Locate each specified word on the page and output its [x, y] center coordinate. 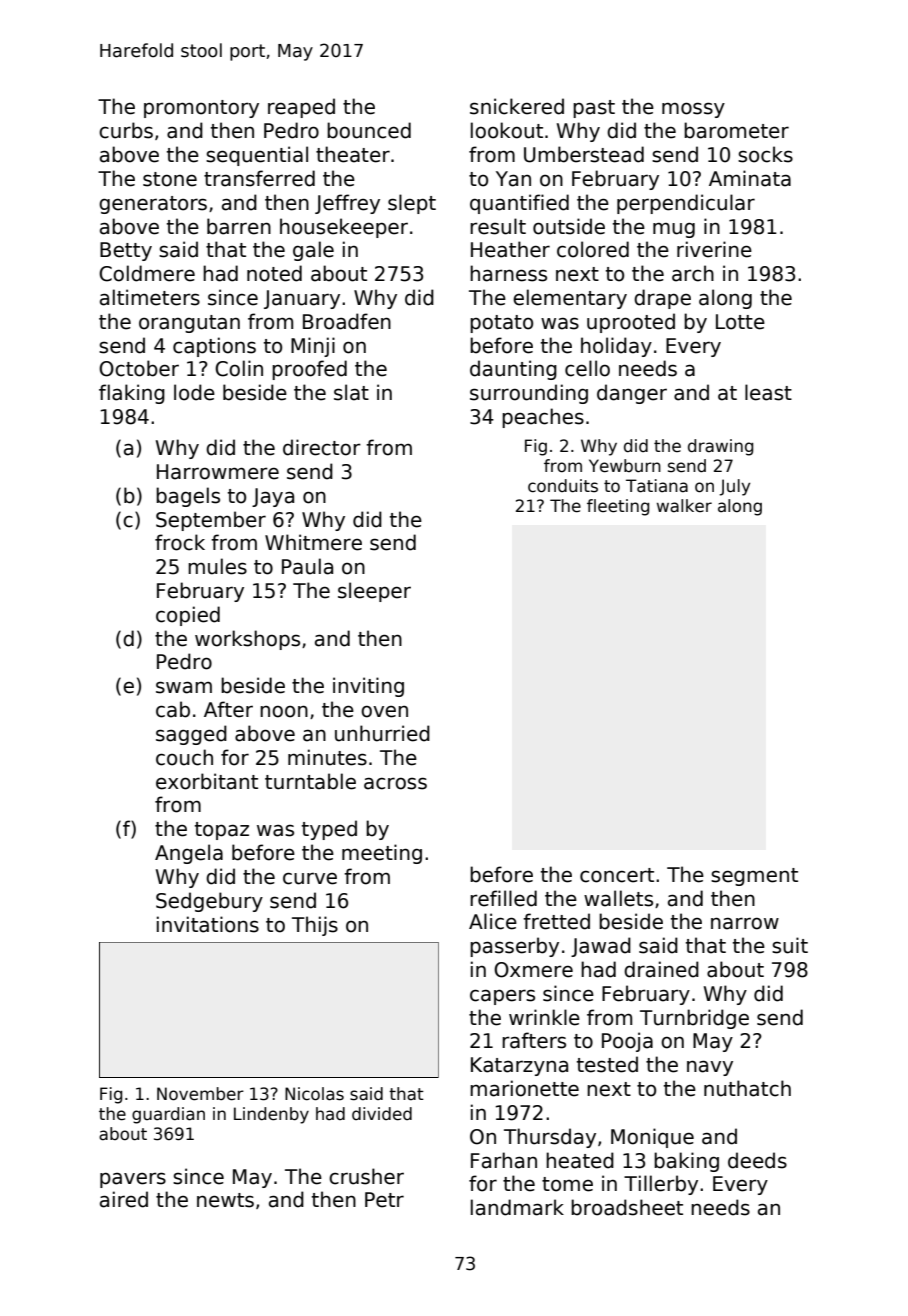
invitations [208, 924]
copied [188, 616]
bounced [369, 130]
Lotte [740, 322]
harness [508, 273]
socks [765, 154]
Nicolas [314, 1094]
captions [214, 347]
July [735, 487]
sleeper [374, 592]
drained [661, 969]
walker [684, 506]
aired [124, 1199]
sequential [257, 156]
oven [384, 711]
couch [184, 757]
